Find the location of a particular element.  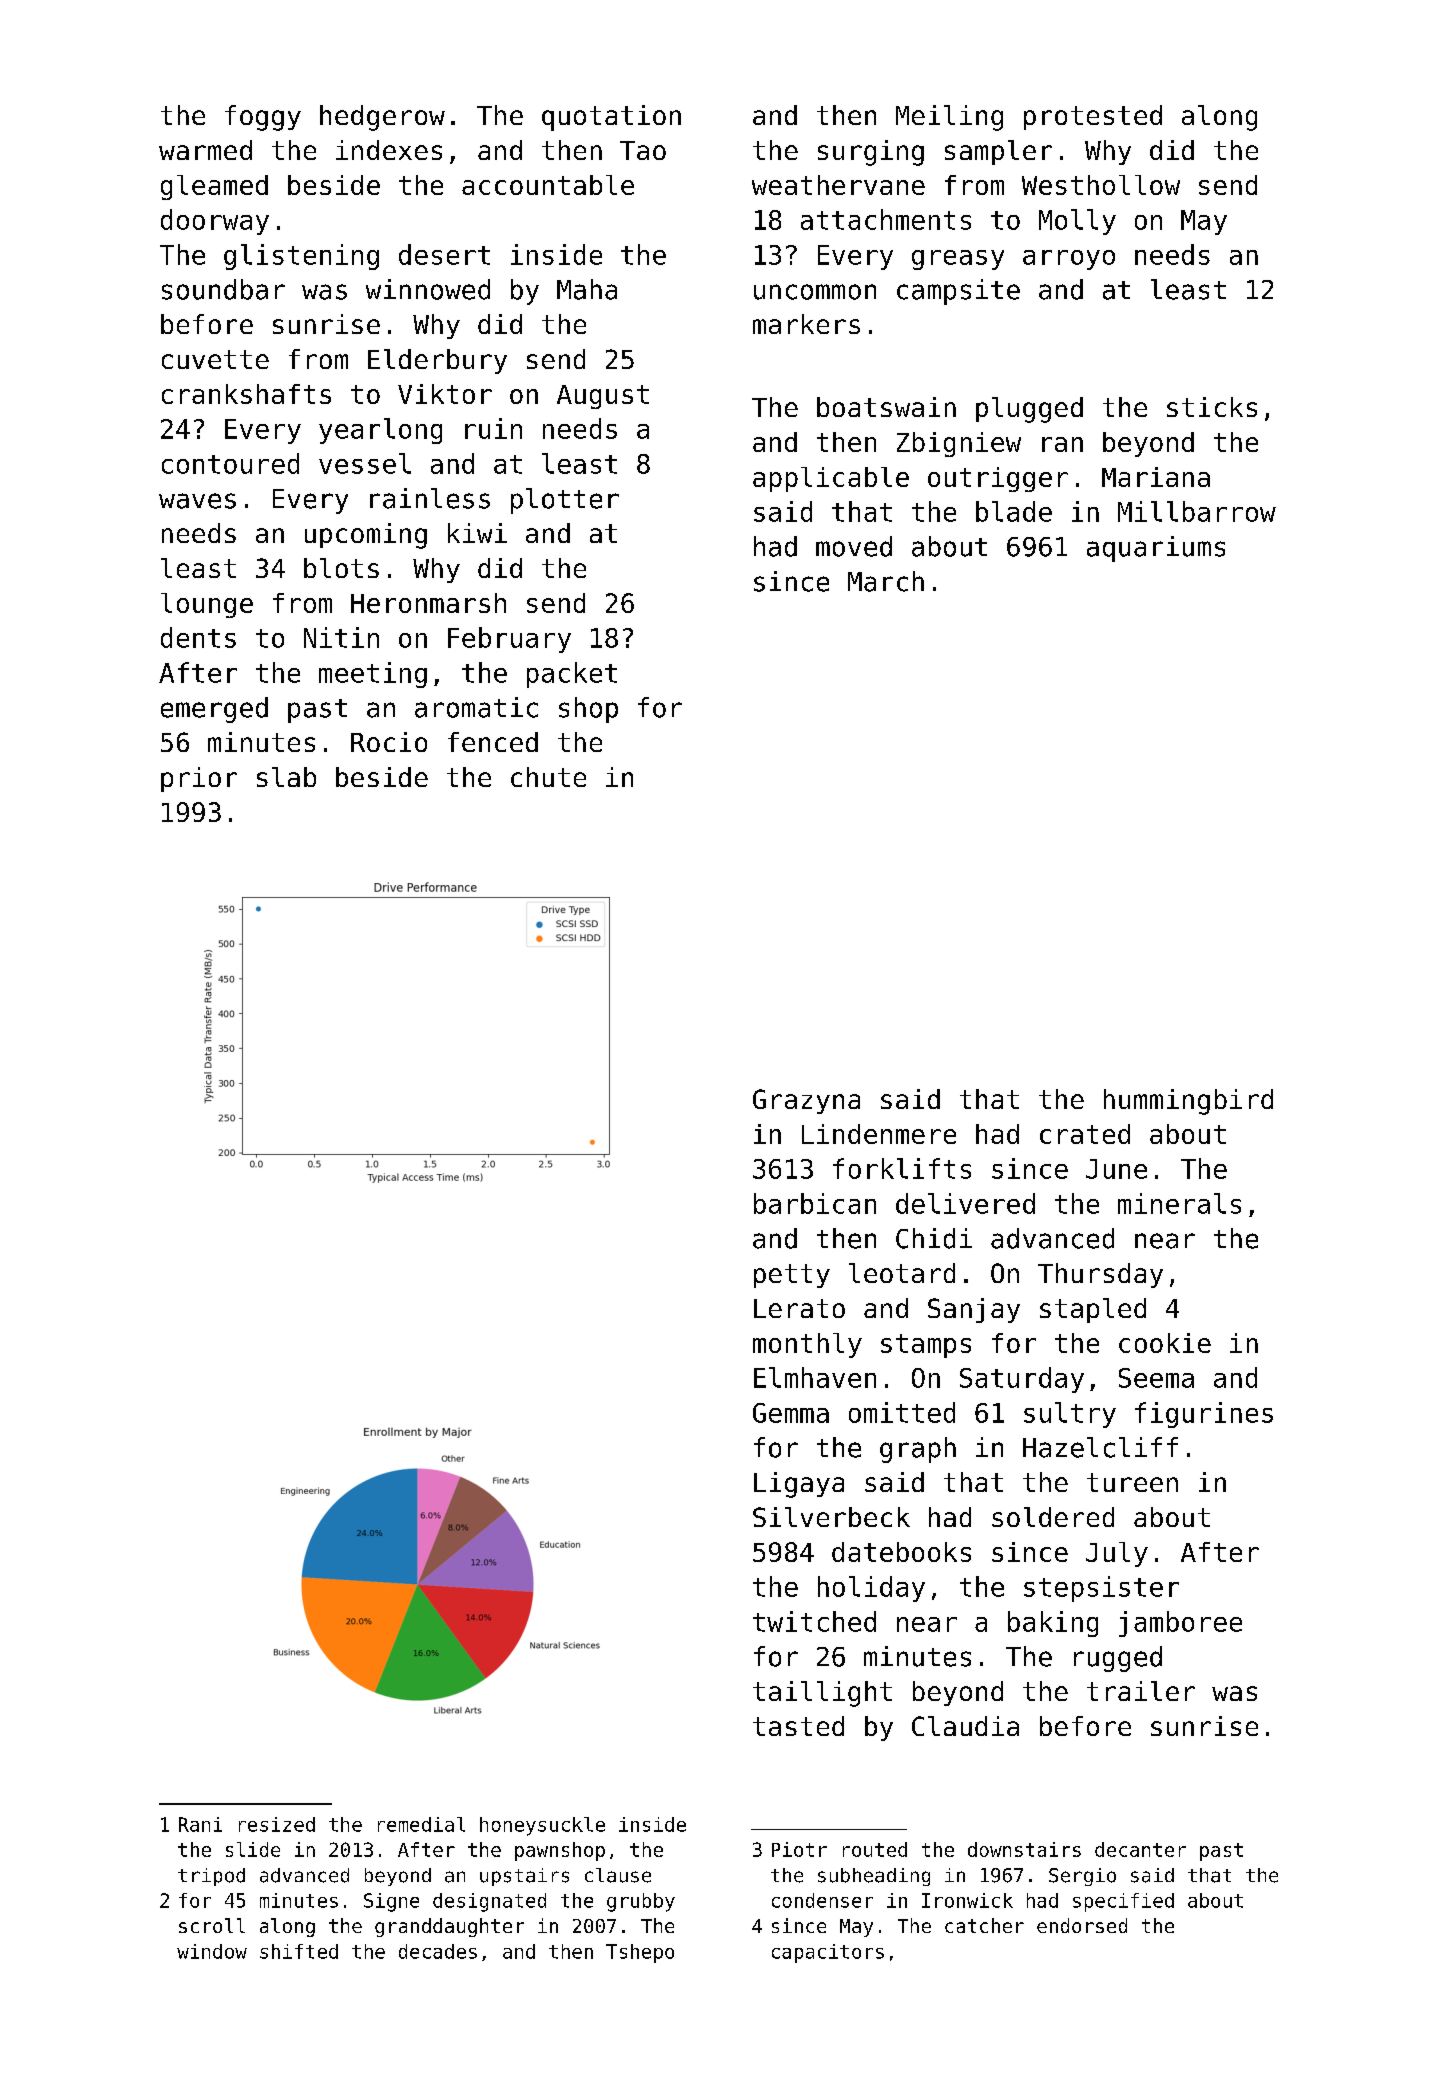

tureen is located at coordinates (1132, 1482).
